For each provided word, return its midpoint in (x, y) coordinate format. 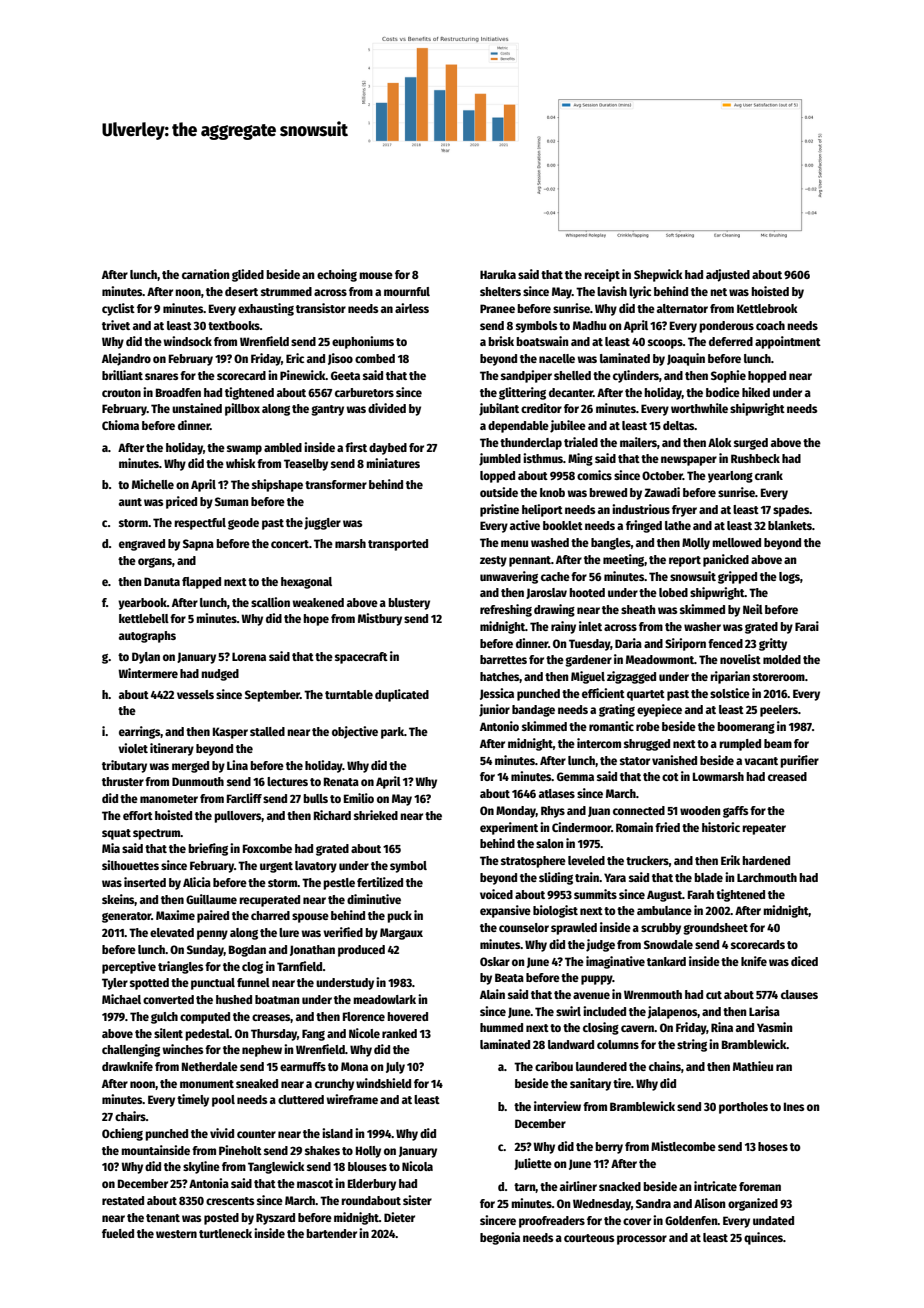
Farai (807, 626)
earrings (140, 732)
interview (557, 1106)
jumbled (500, 459)
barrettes (503, 659)
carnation (205, 274)
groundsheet (715, 929)
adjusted (728, 275)
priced (181, 502)
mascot (315, 1184)
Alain (492, 994)
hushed (234, 999)
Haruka (498, 274)
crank (769, 475)
